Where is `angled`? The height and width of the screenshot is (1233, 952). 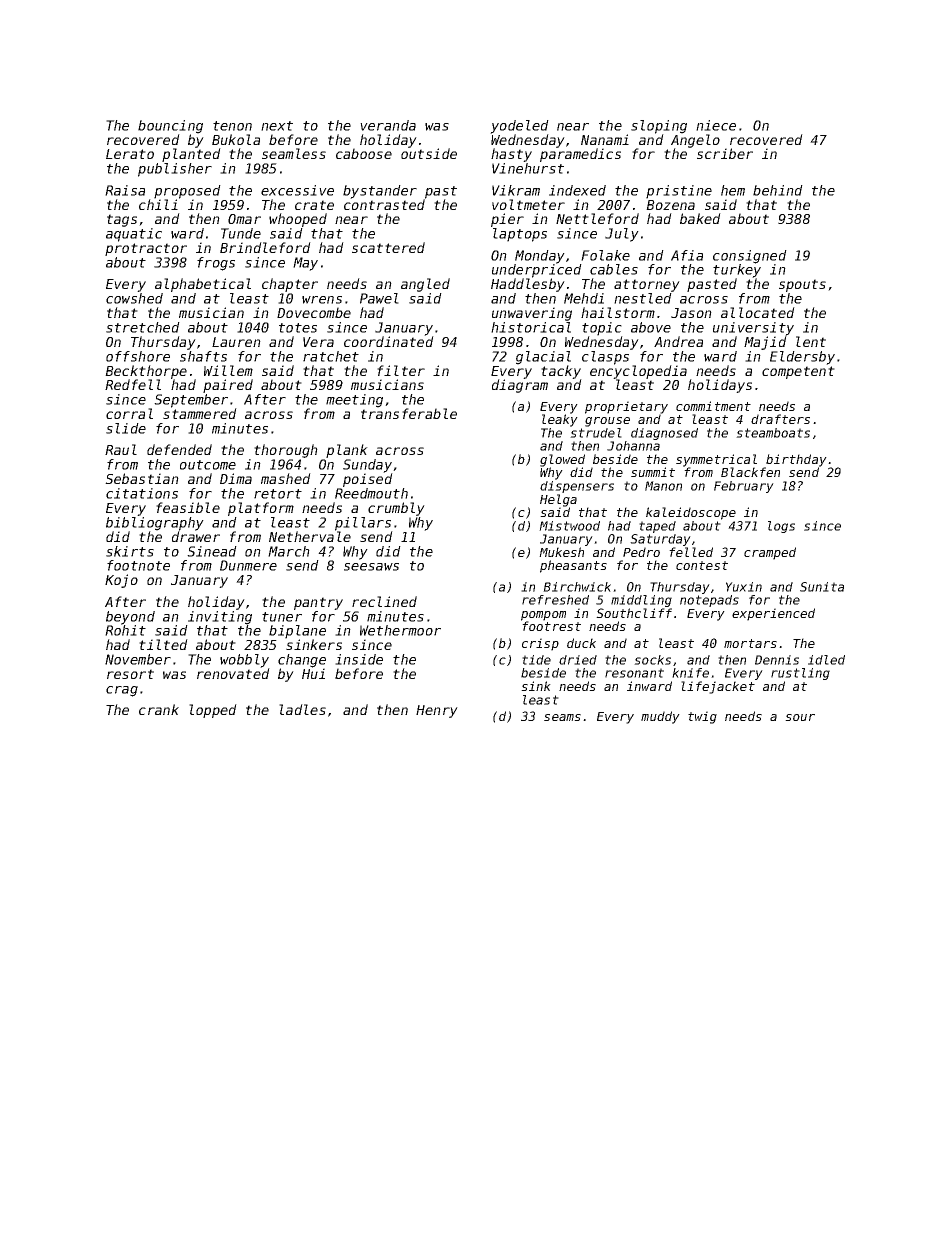 angled is located at coordinates (425, 285).
